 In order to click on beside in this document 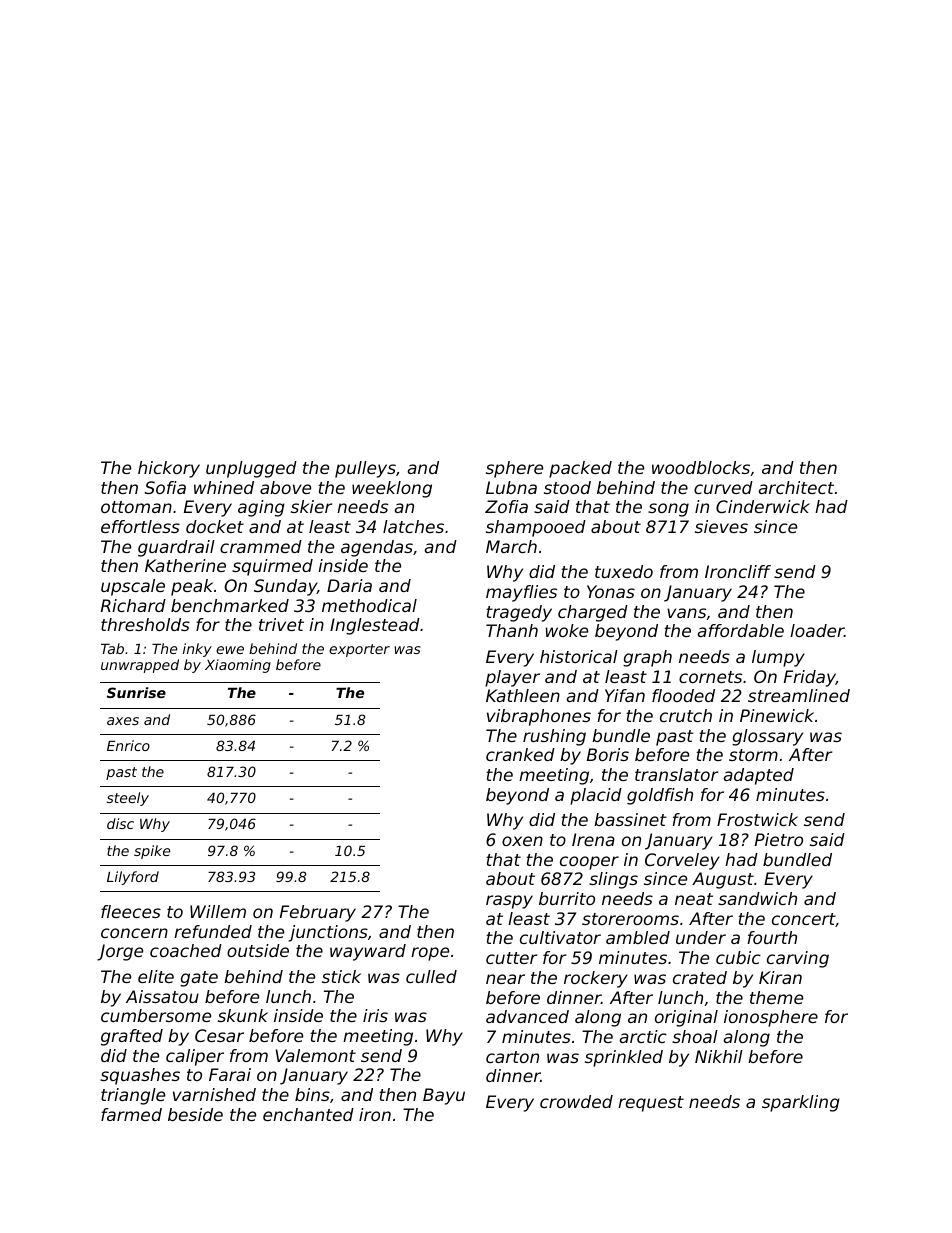, I will do `click(195, 1114)`.
